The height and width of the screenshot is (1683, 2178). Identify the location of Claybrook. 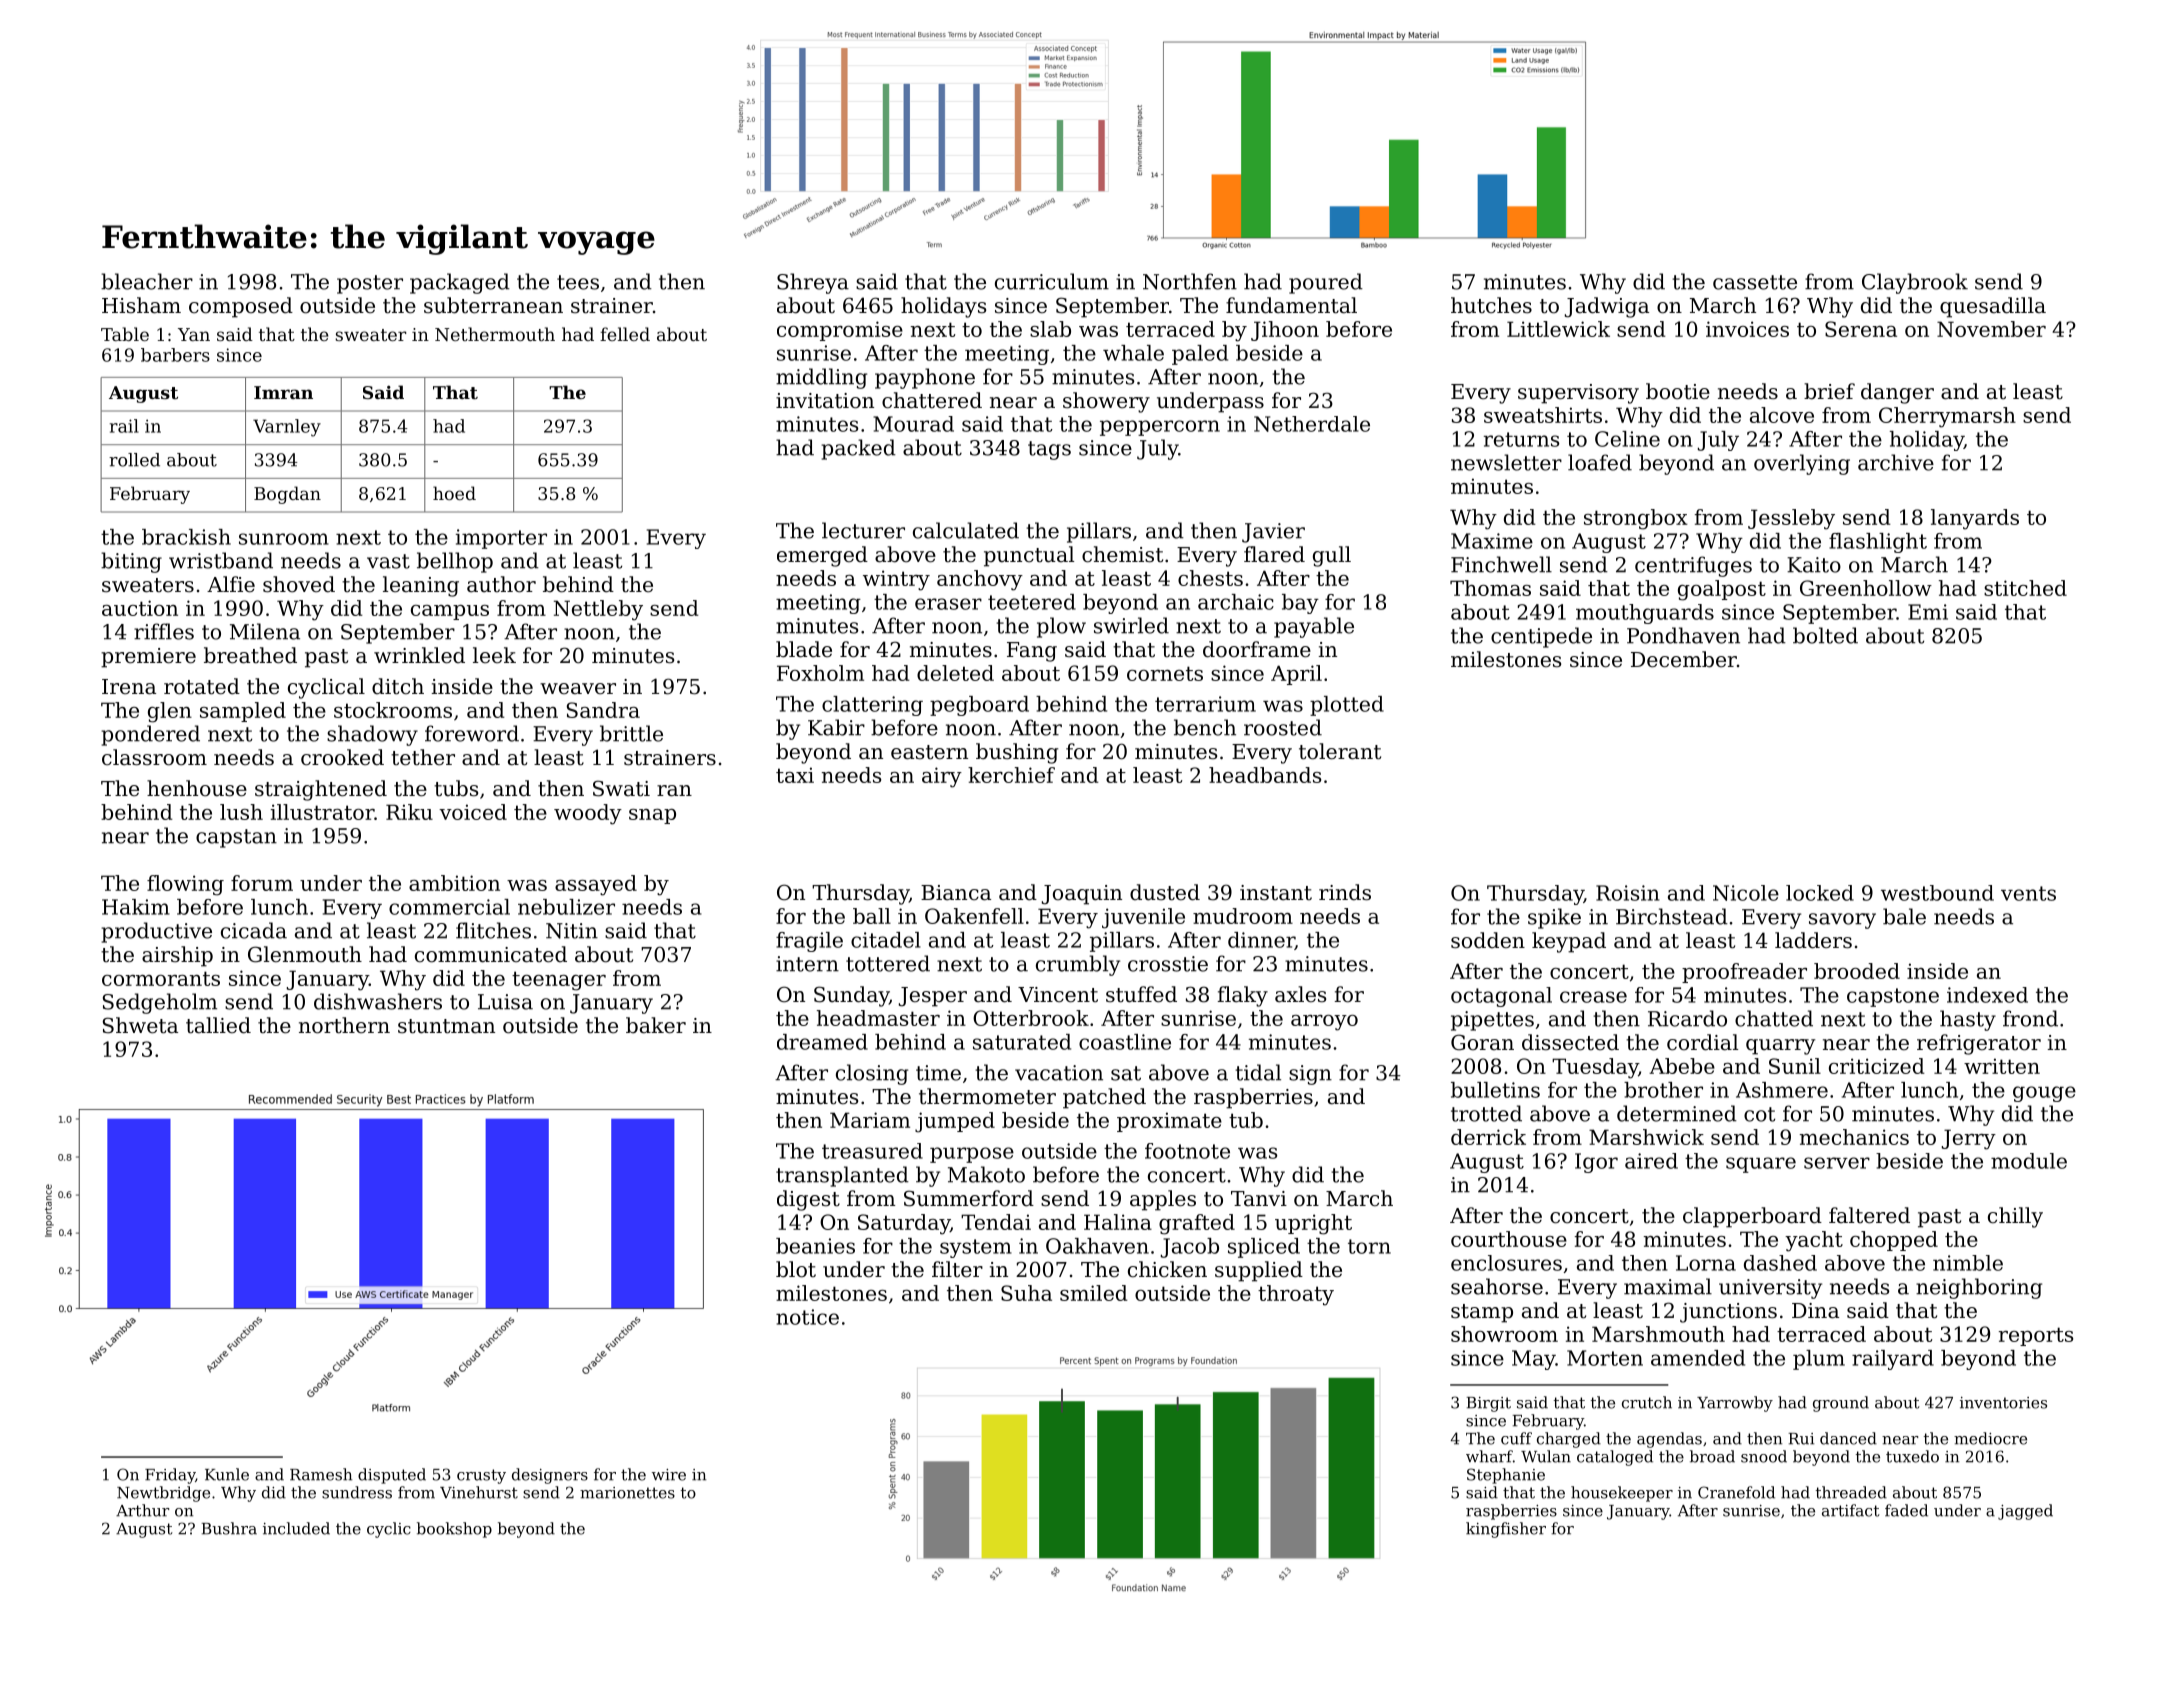
(1915, 283).
